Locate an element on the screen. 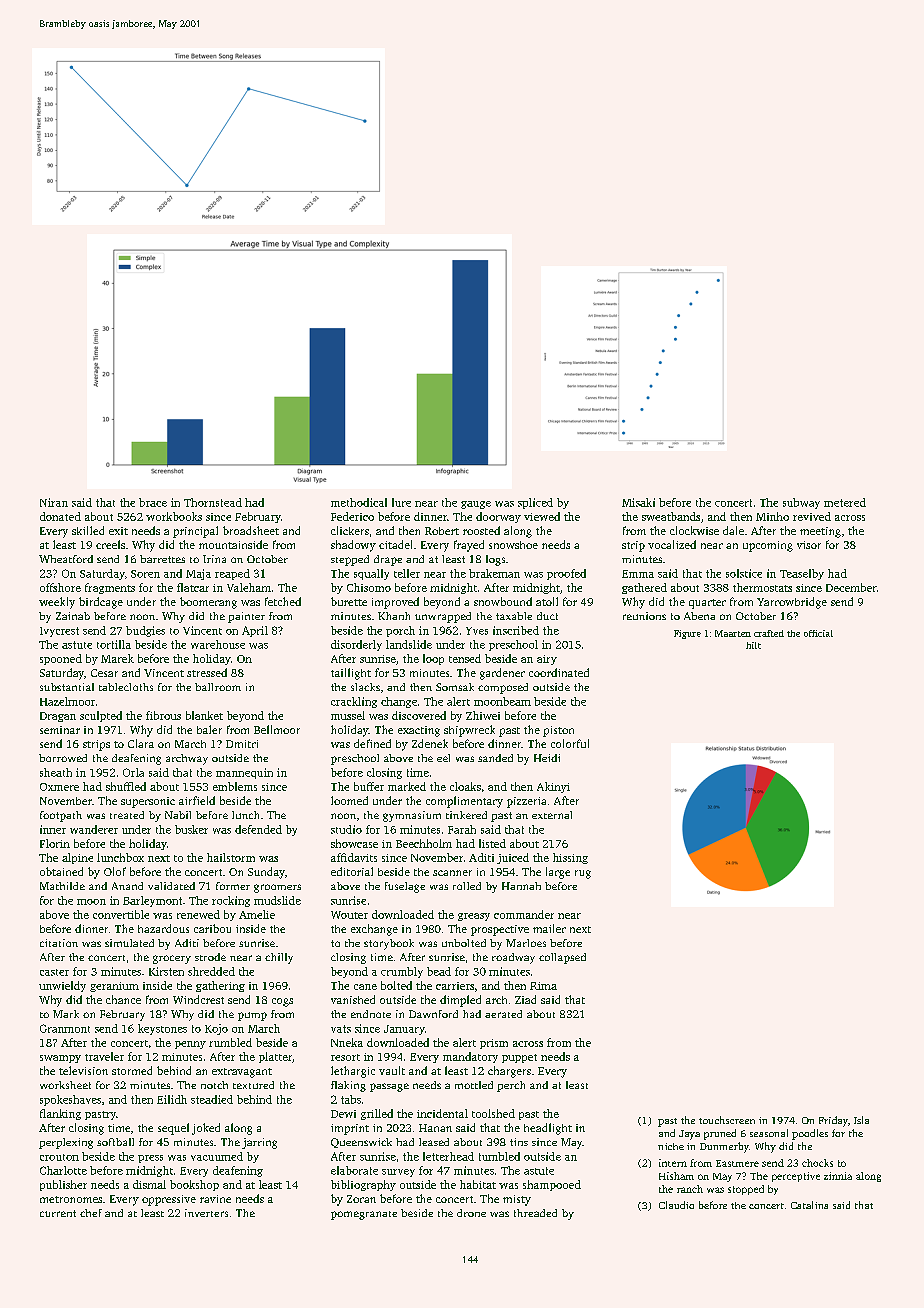 The height and width of the screenshot is (1308, 924). misty is located at coordinates (517, 1200).
